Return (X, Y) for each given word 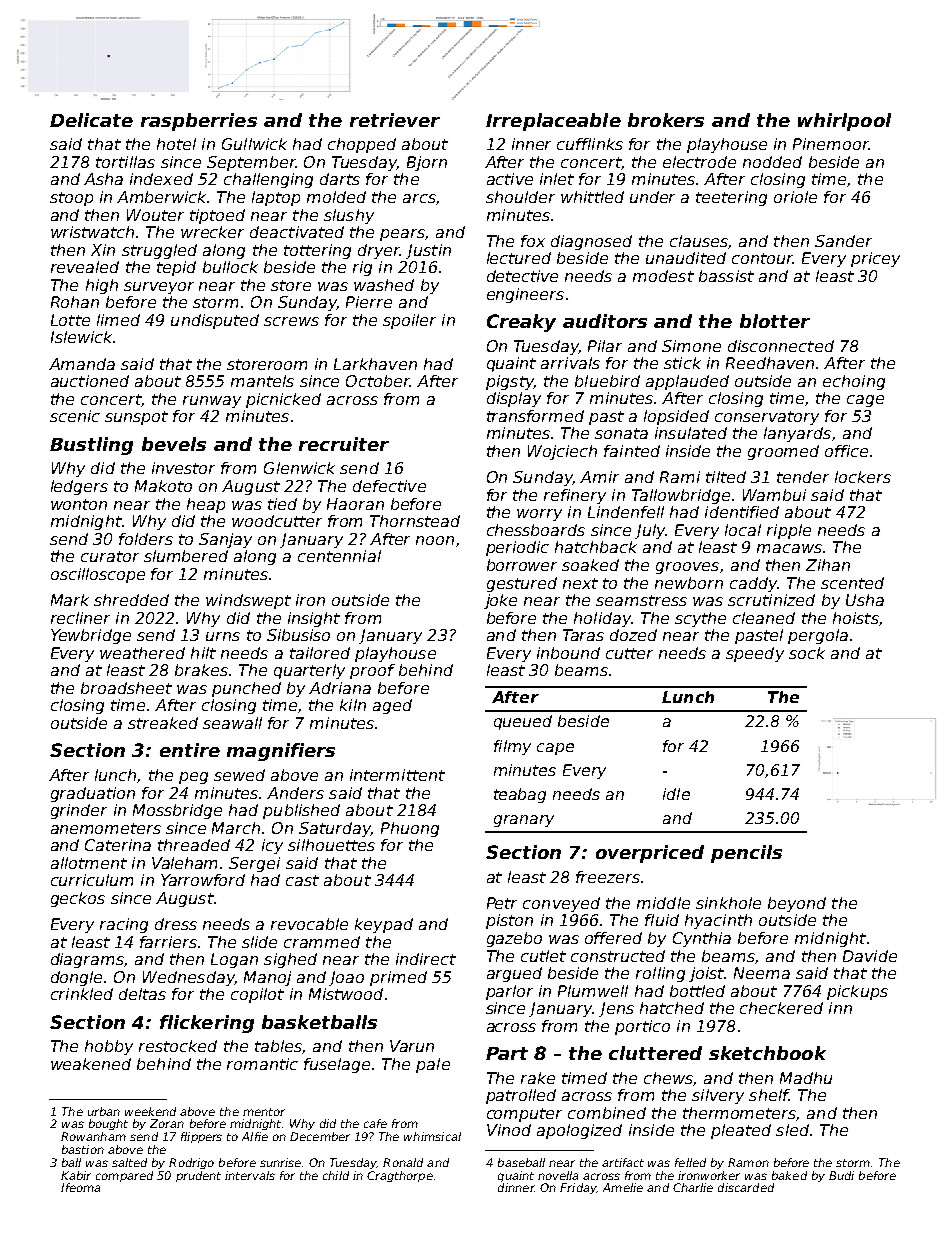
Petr (502, 903)
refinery (575, 496)
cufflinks (590, 144)
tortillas (125, 162)
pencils (746, 854)
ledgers (79, 487)
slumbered (186, 556)
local (743, 530)
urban (104, 1111)
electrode (699, 162)
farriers (168, 942)
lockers (863, 477)
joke (500, 601)
